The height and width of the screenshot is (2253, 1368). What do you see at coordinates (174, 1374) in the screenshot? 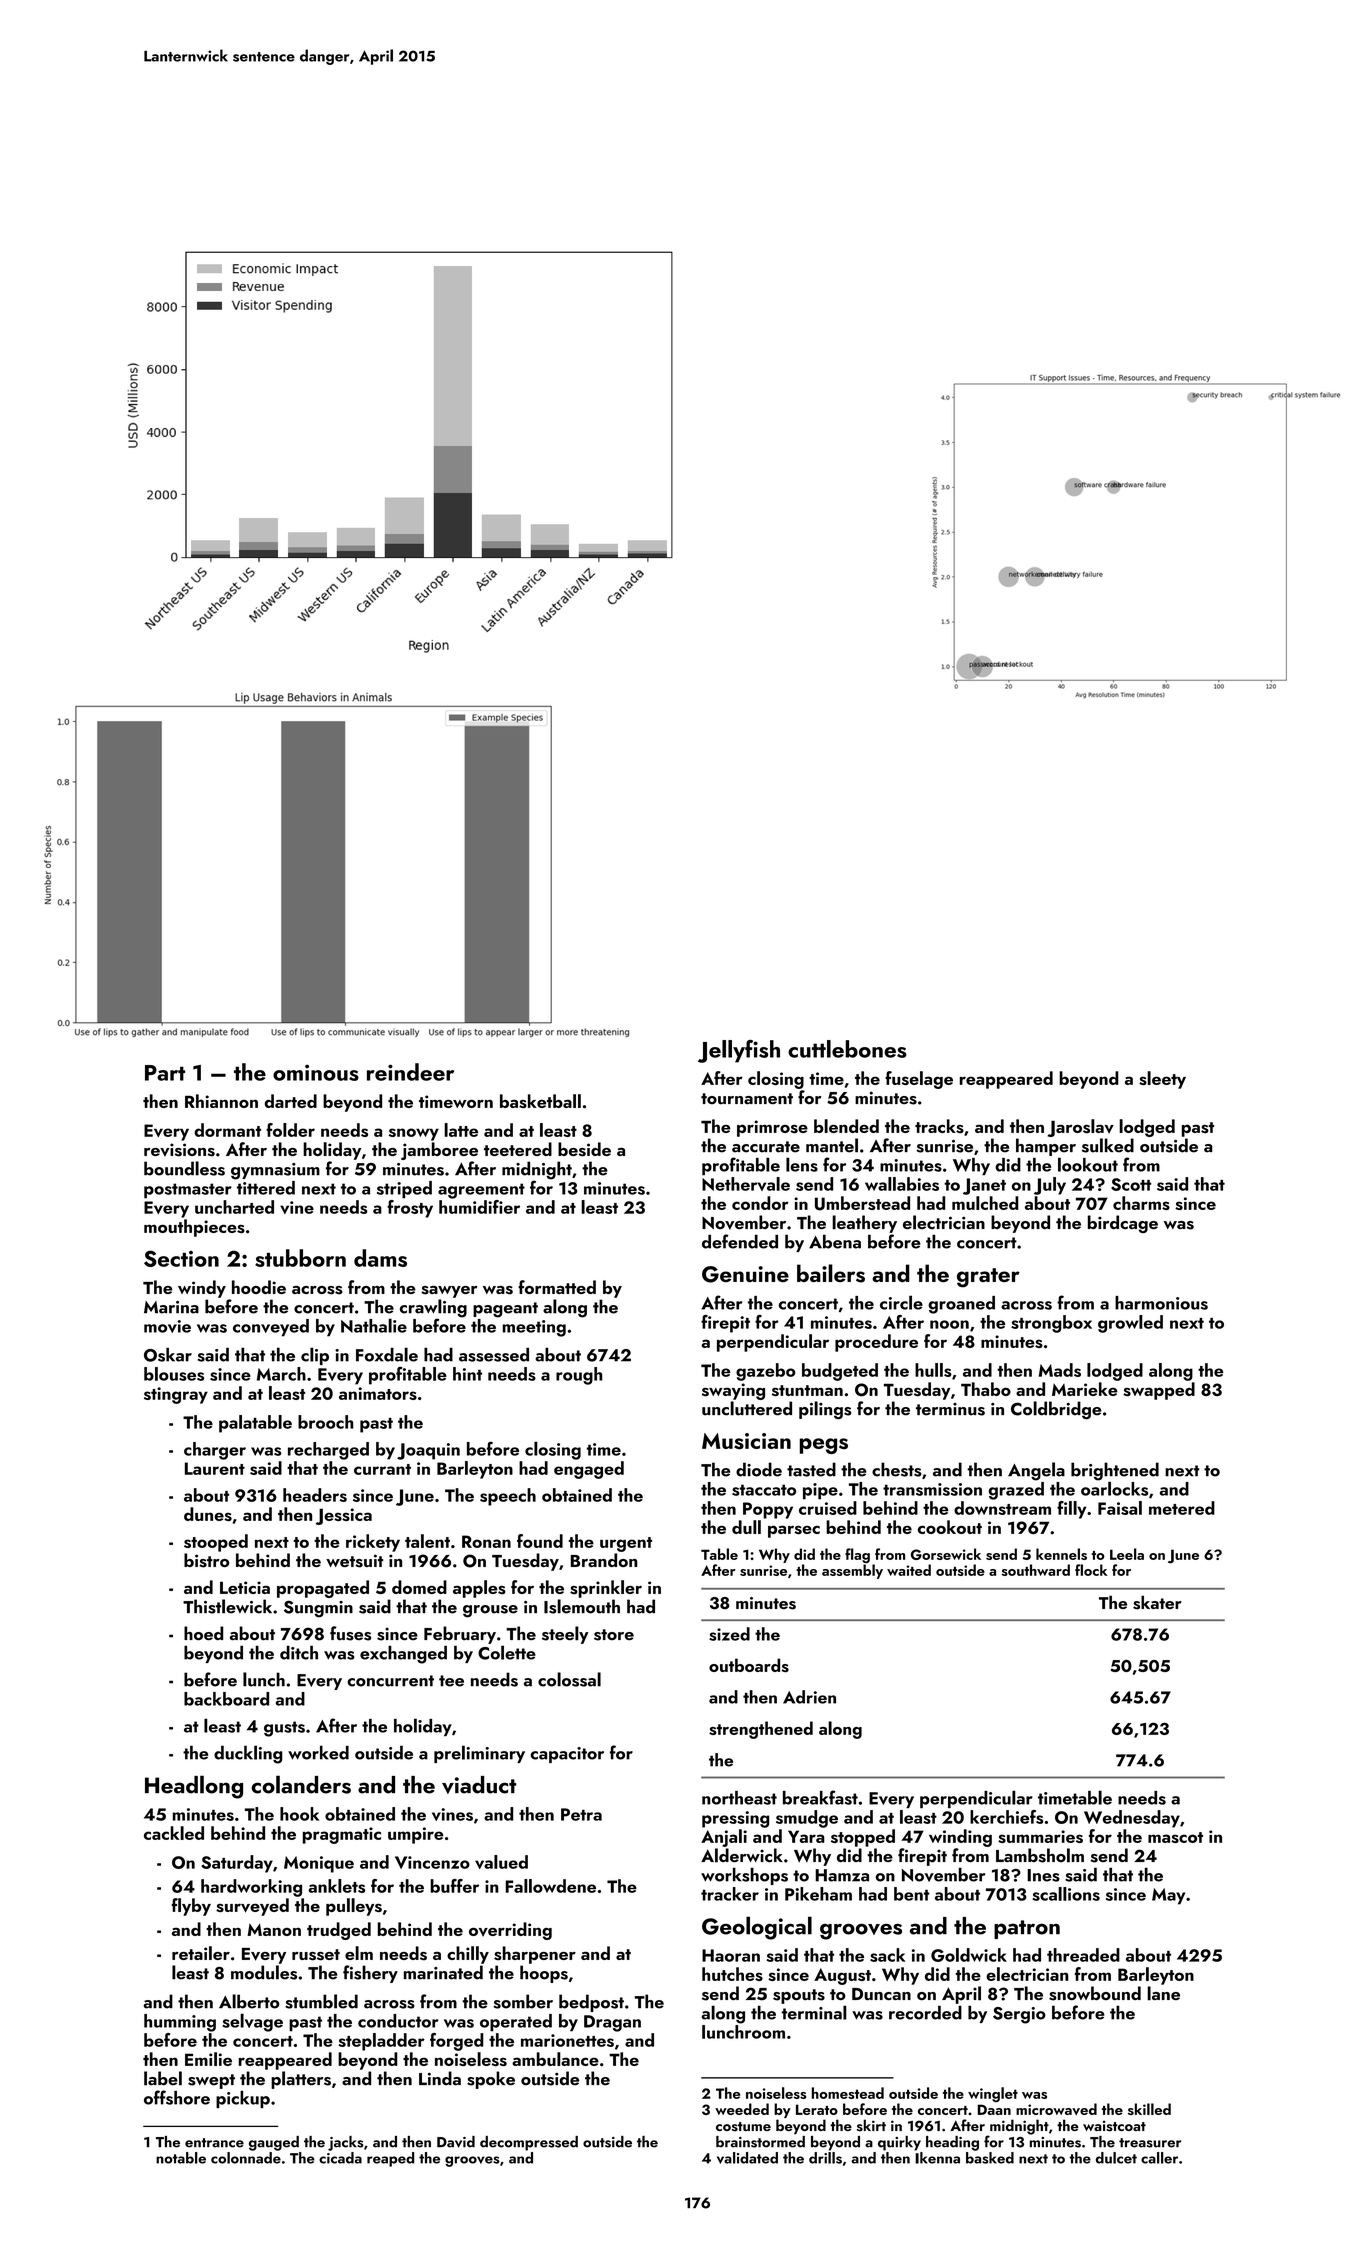
I see `blouses` at bounding box center [174, 1374].
